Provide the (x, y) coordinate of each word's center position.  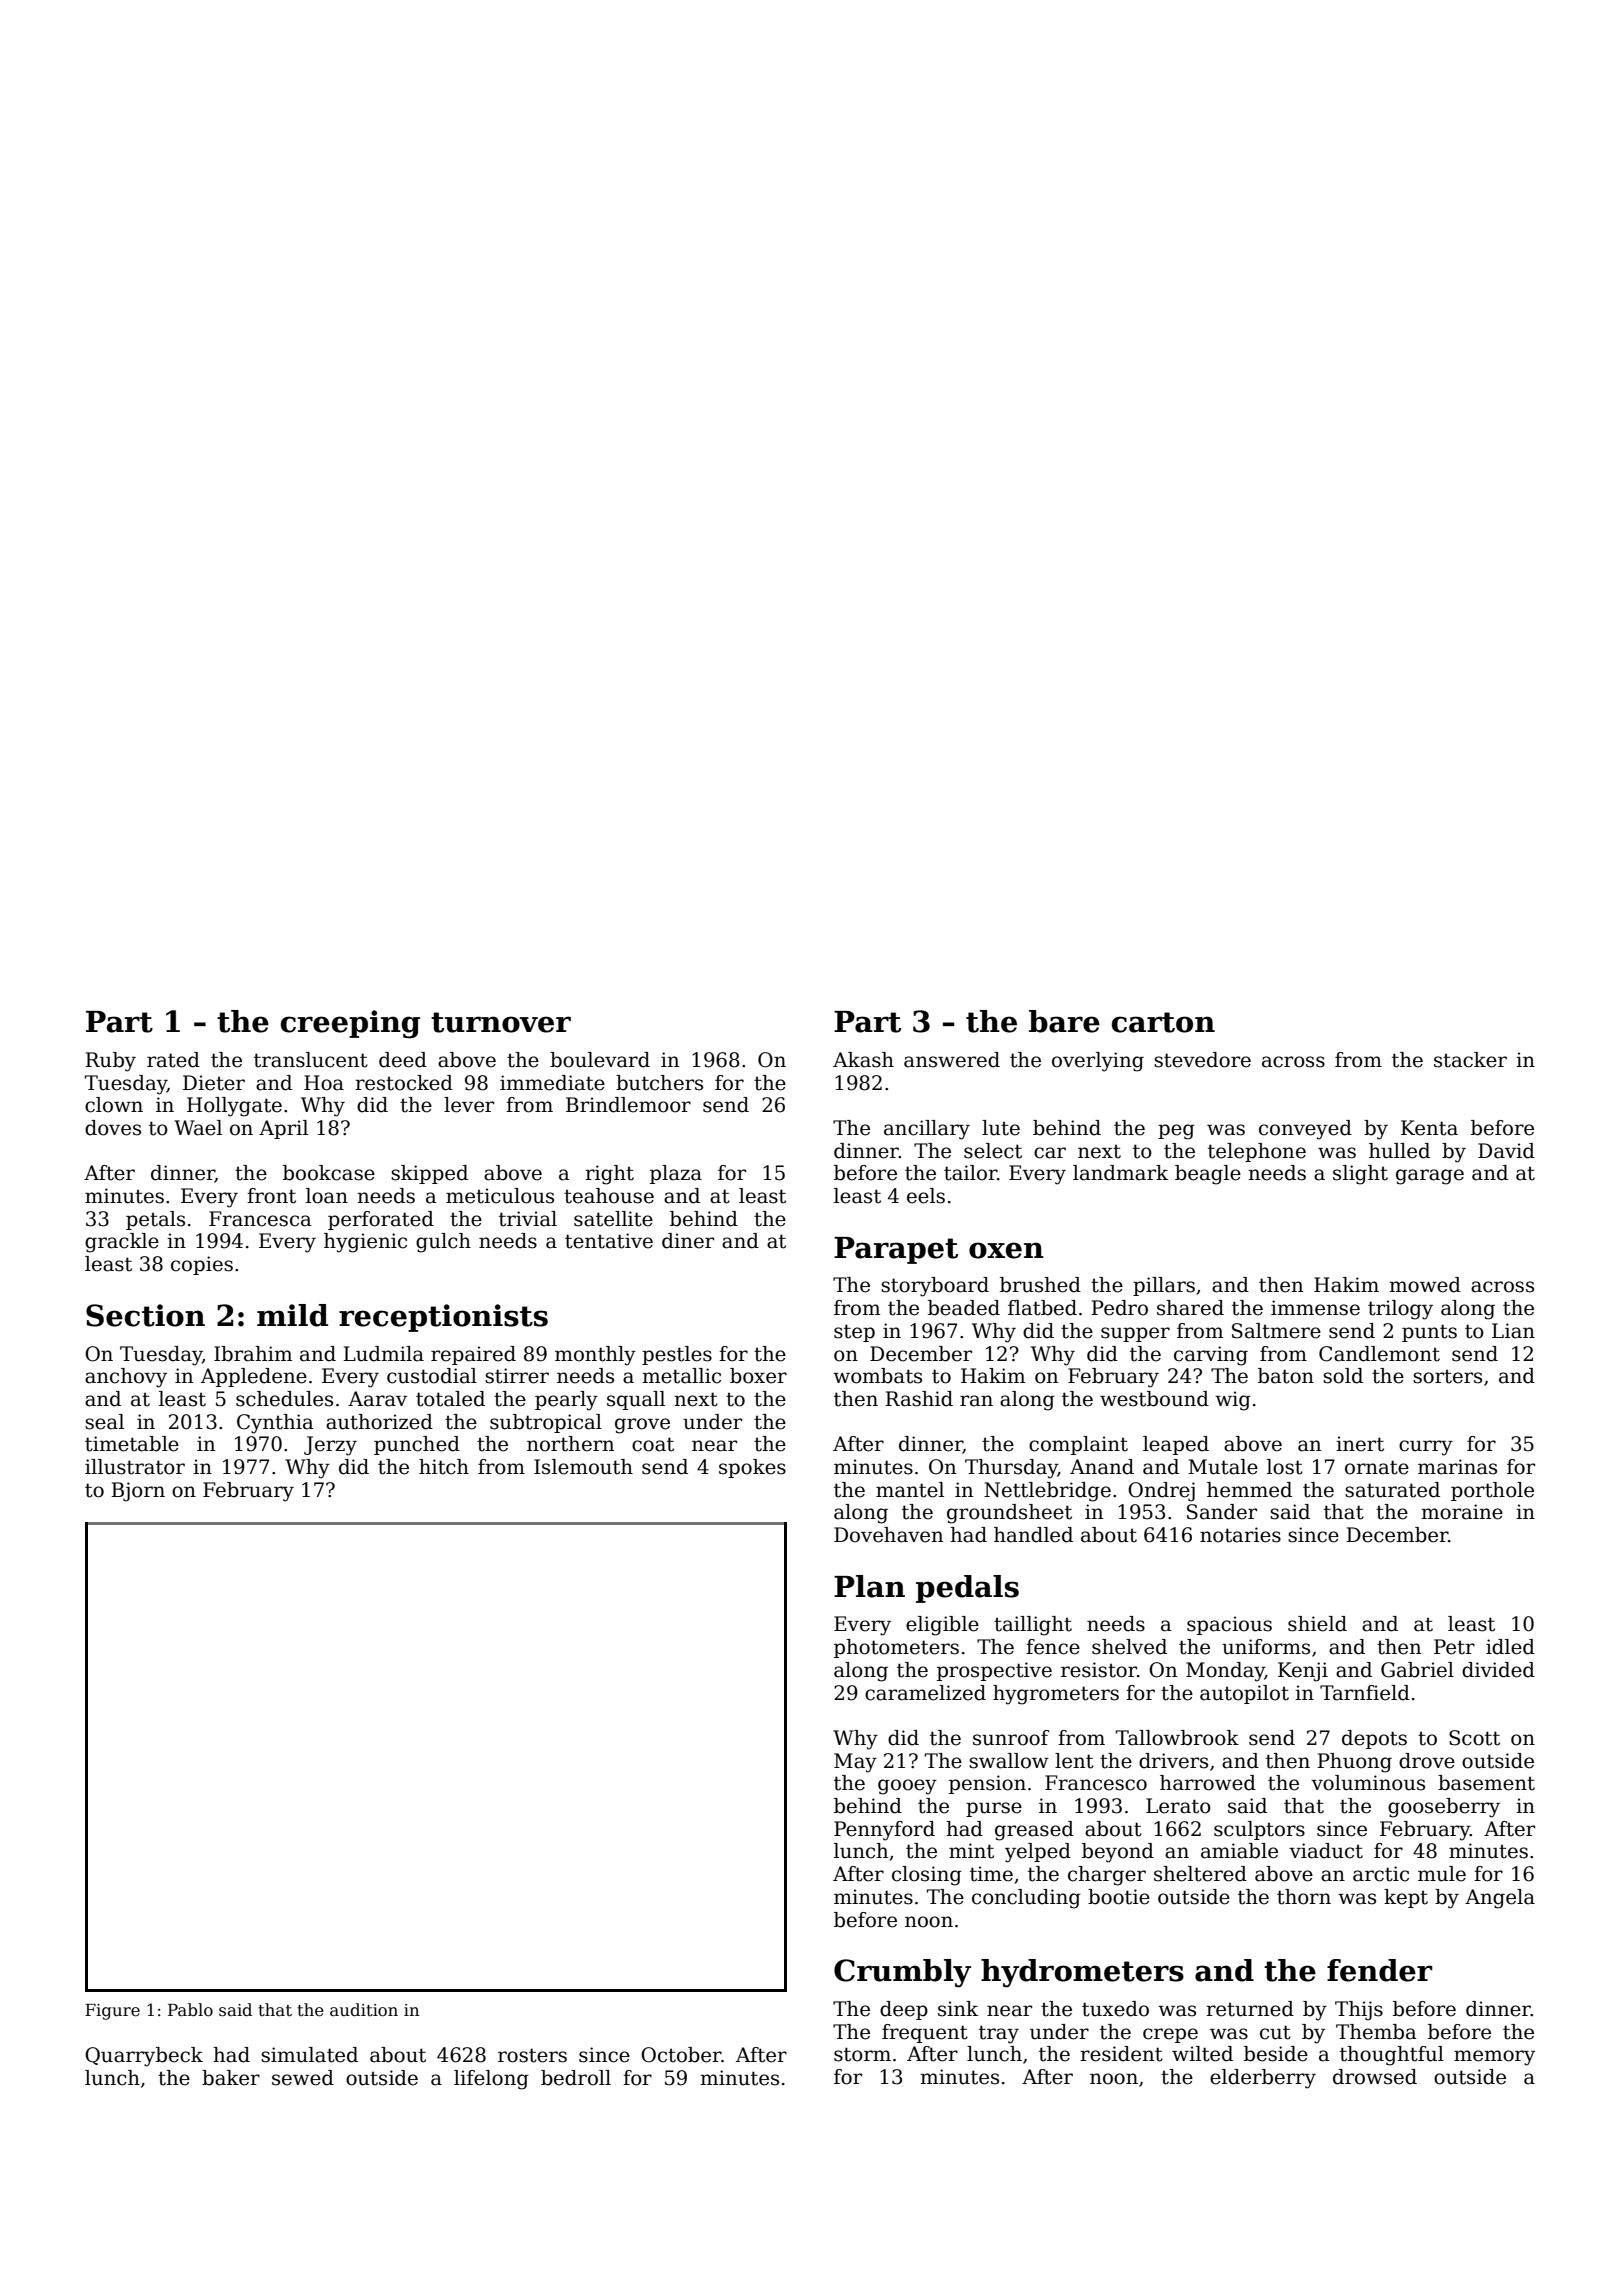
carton (1163, 1022)
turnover (501, 1022)
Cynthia (275, 1424)
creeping (350, 1024)
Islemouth (583, 1467)
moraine (1462, 1512)
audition (364, 2010)
